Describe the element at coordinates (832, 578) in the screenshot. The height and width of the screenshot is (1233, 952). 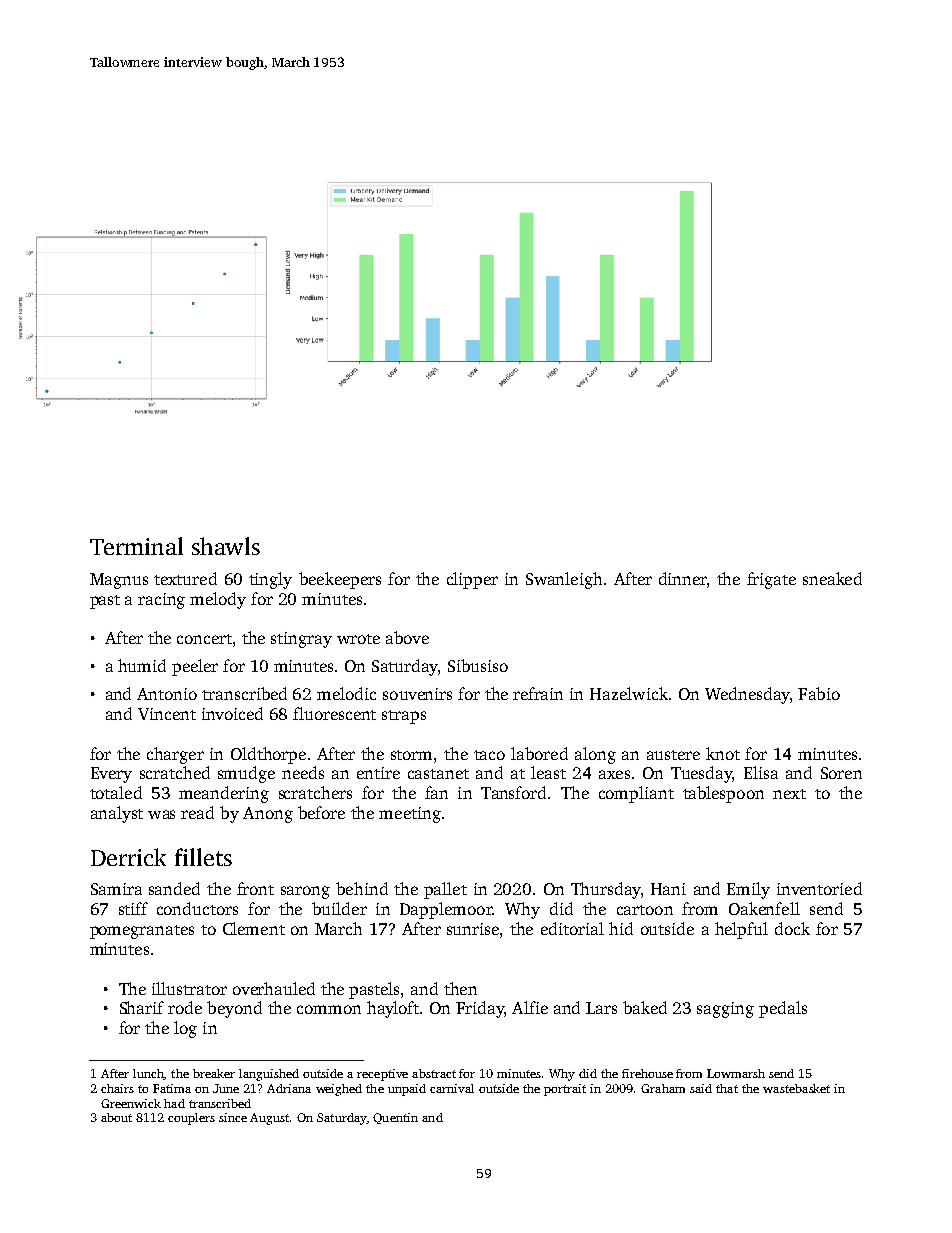
I see `sneaked` at that location.
